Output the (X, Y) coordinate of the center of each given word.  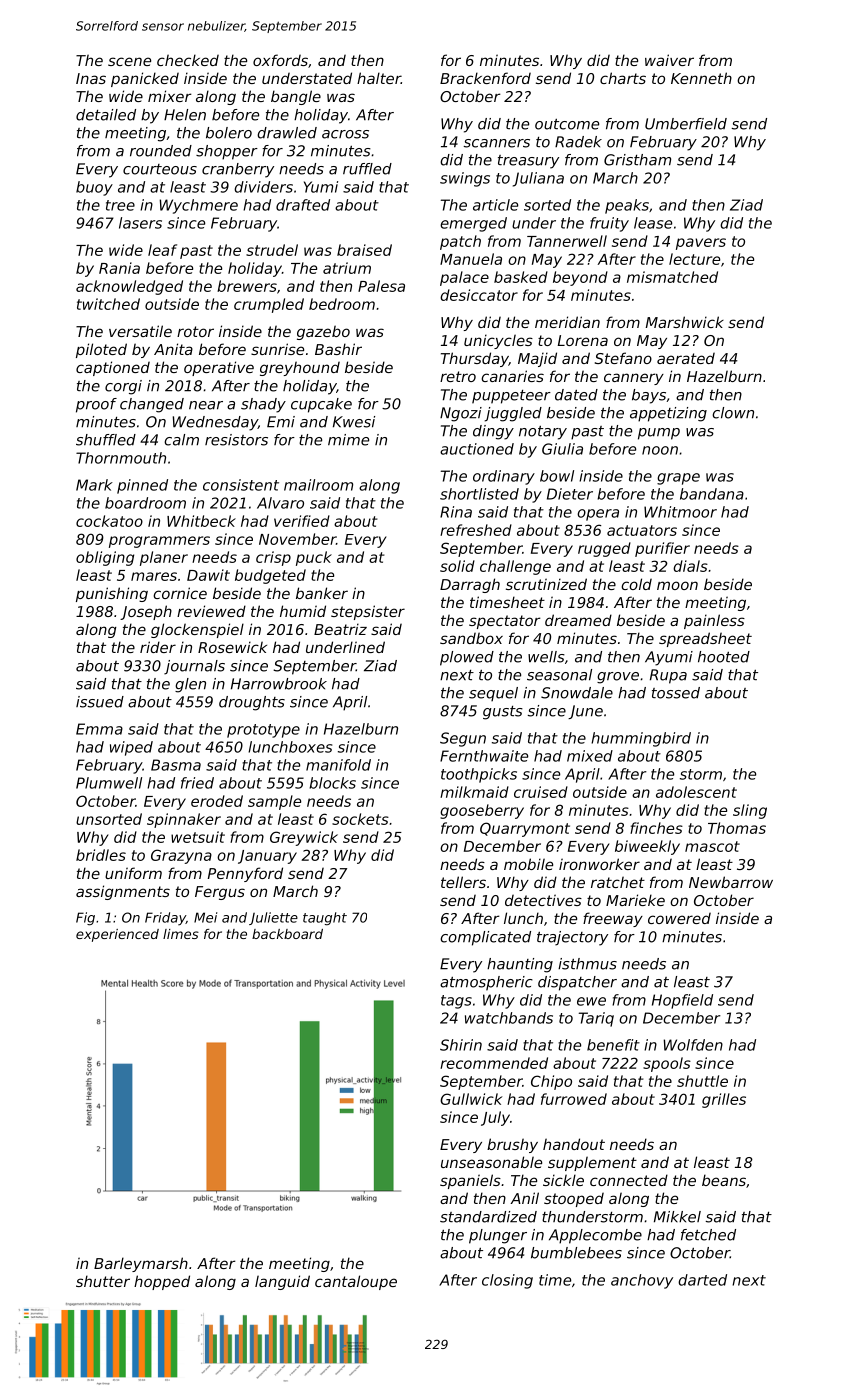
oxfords (280, 60)
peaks (627, 206)
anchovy (642, 1281)
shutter (103, 1281)
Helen (185, 115)
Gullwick (471, 1099)
